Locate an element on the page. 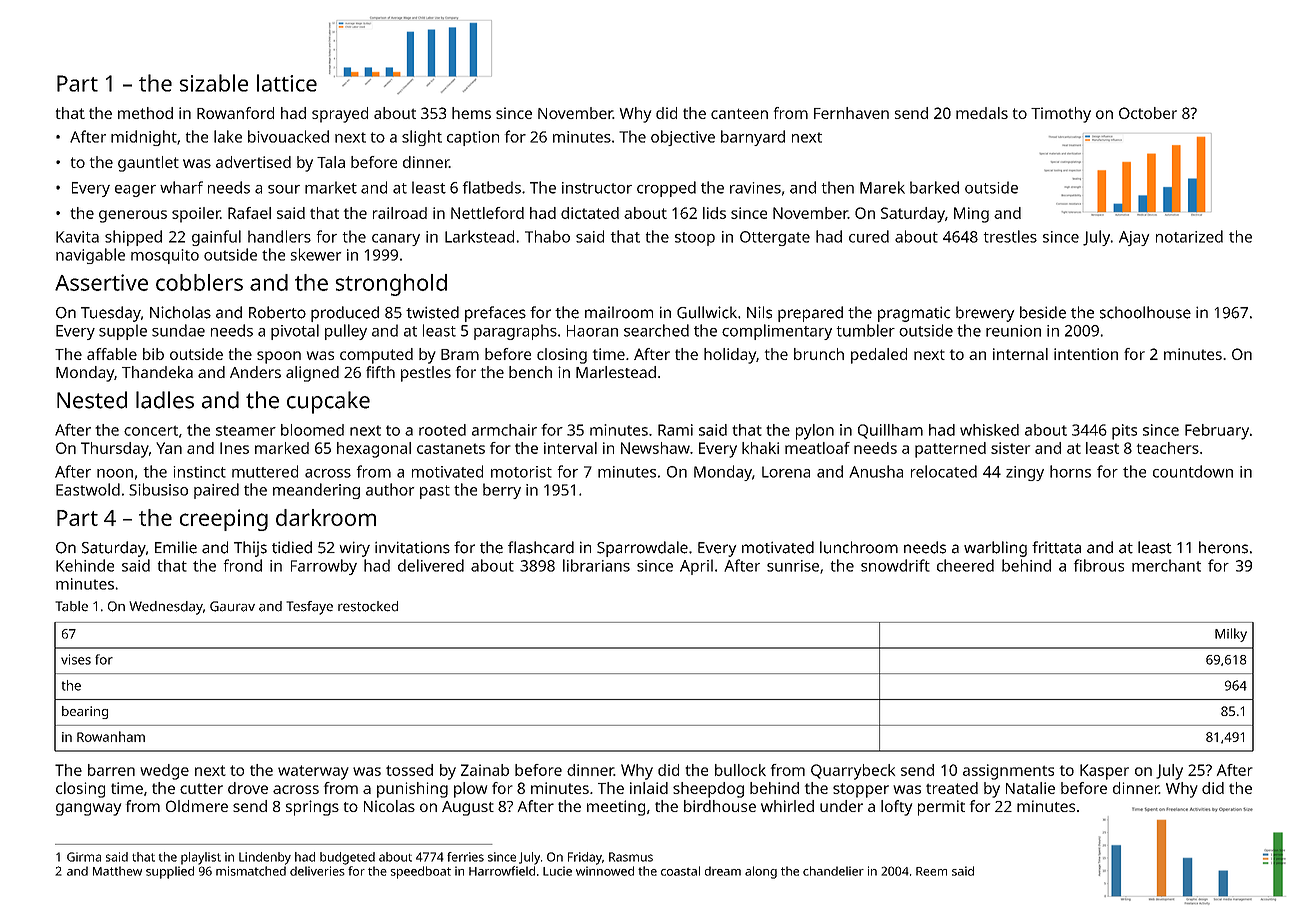 The width and height of the document is (1308, 924). motorist is located at coordinates (521, 472).
